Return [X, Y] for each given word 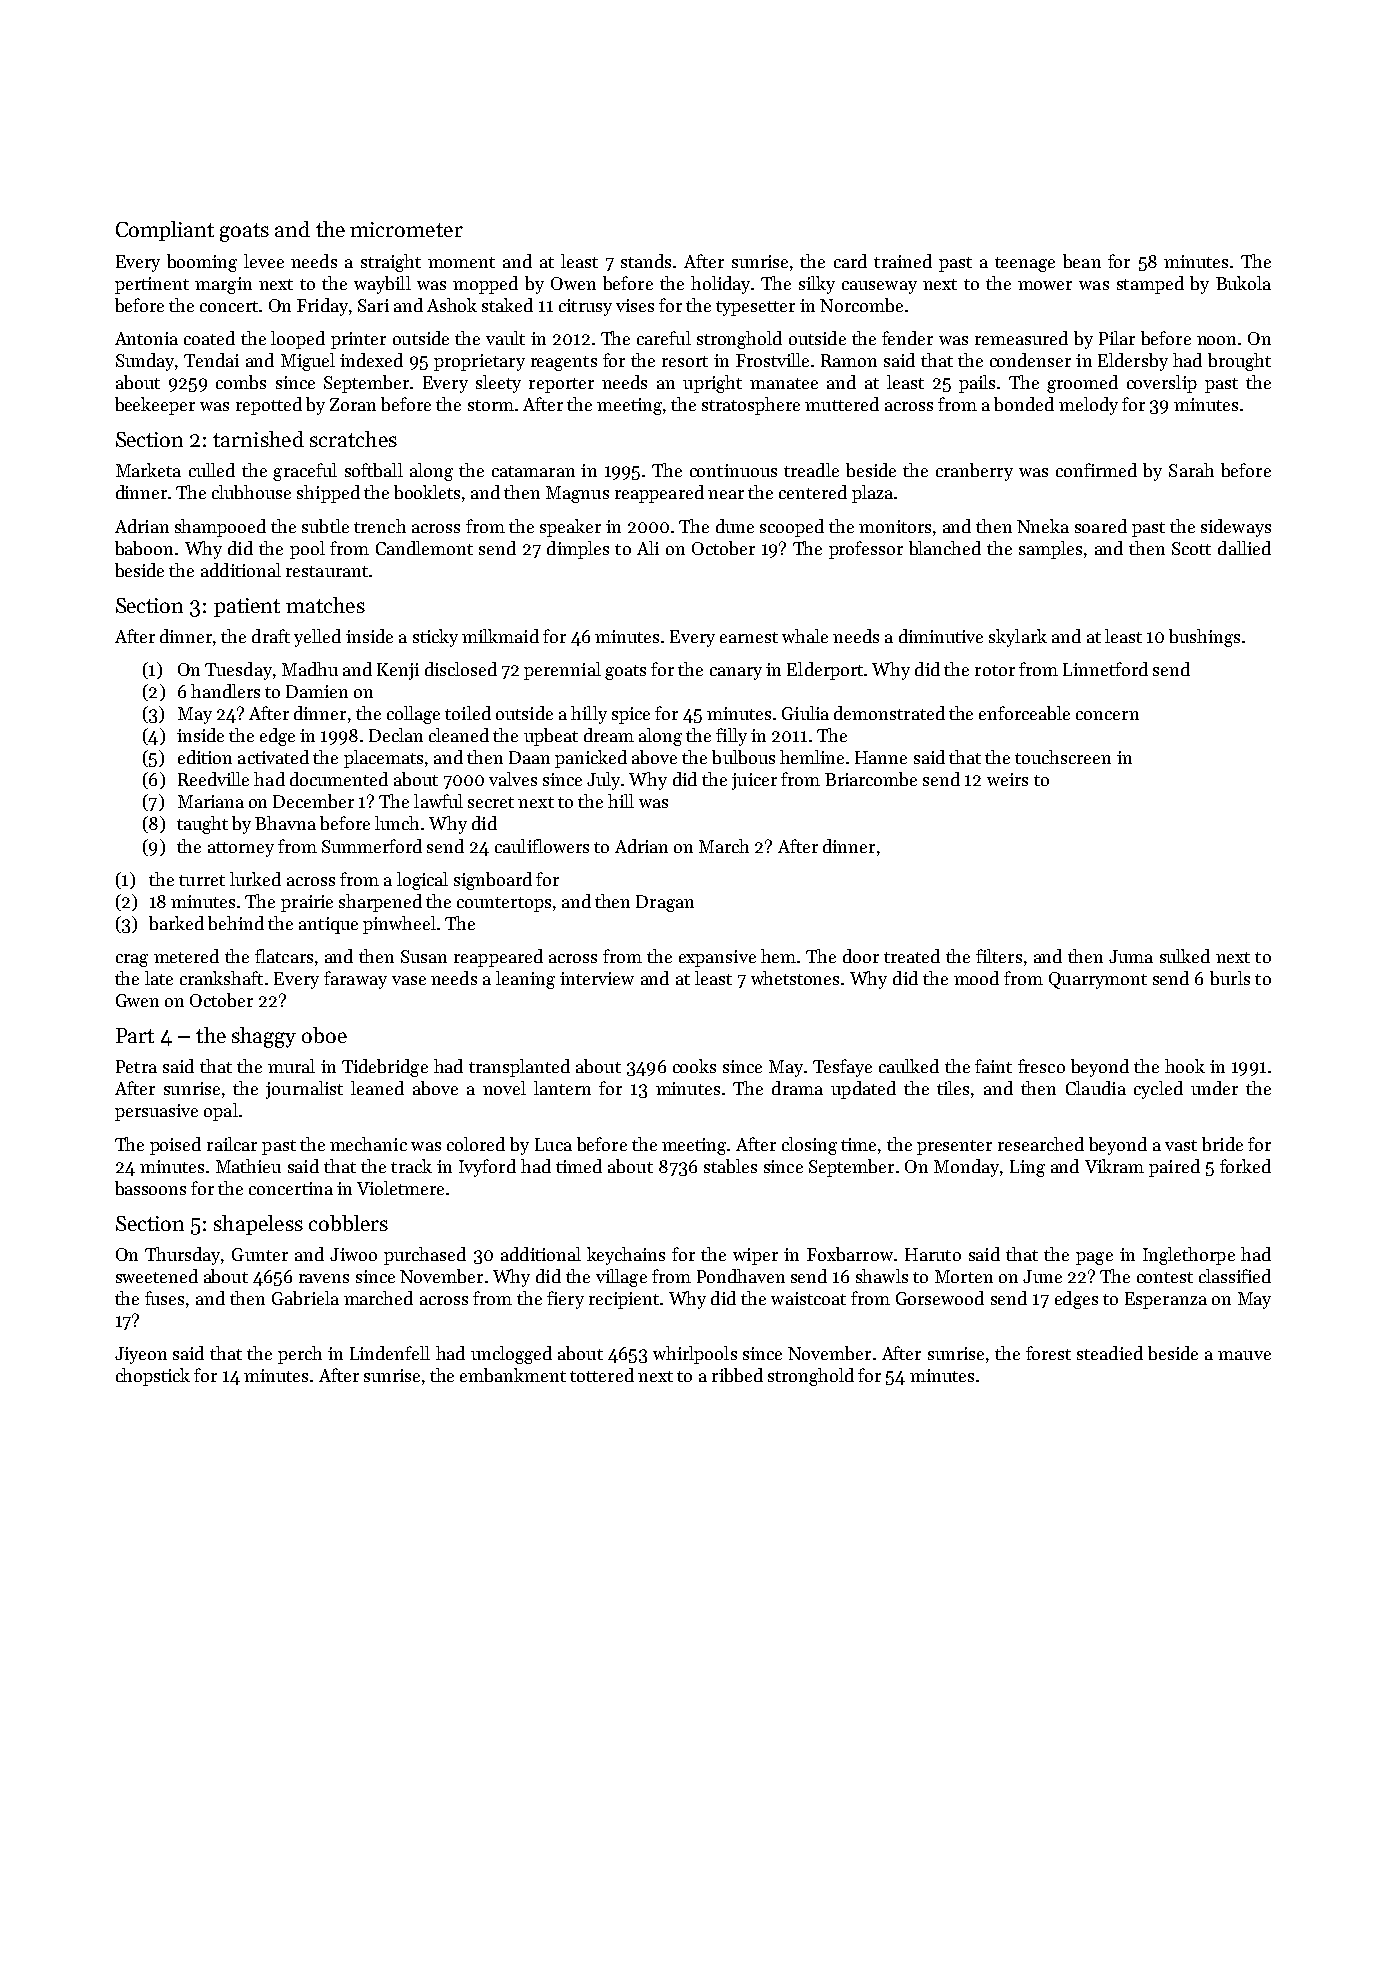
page [1094, 1258]
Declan [396, 735]
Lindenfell [390, 1353]
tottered [602, 1375]
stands [646, 261]
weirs [1007, 779]
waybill [382, 285]
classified [1235, 1276]
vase [409, 980]
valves [513, 779]
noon [1216, 340]
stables [730, 1166]
